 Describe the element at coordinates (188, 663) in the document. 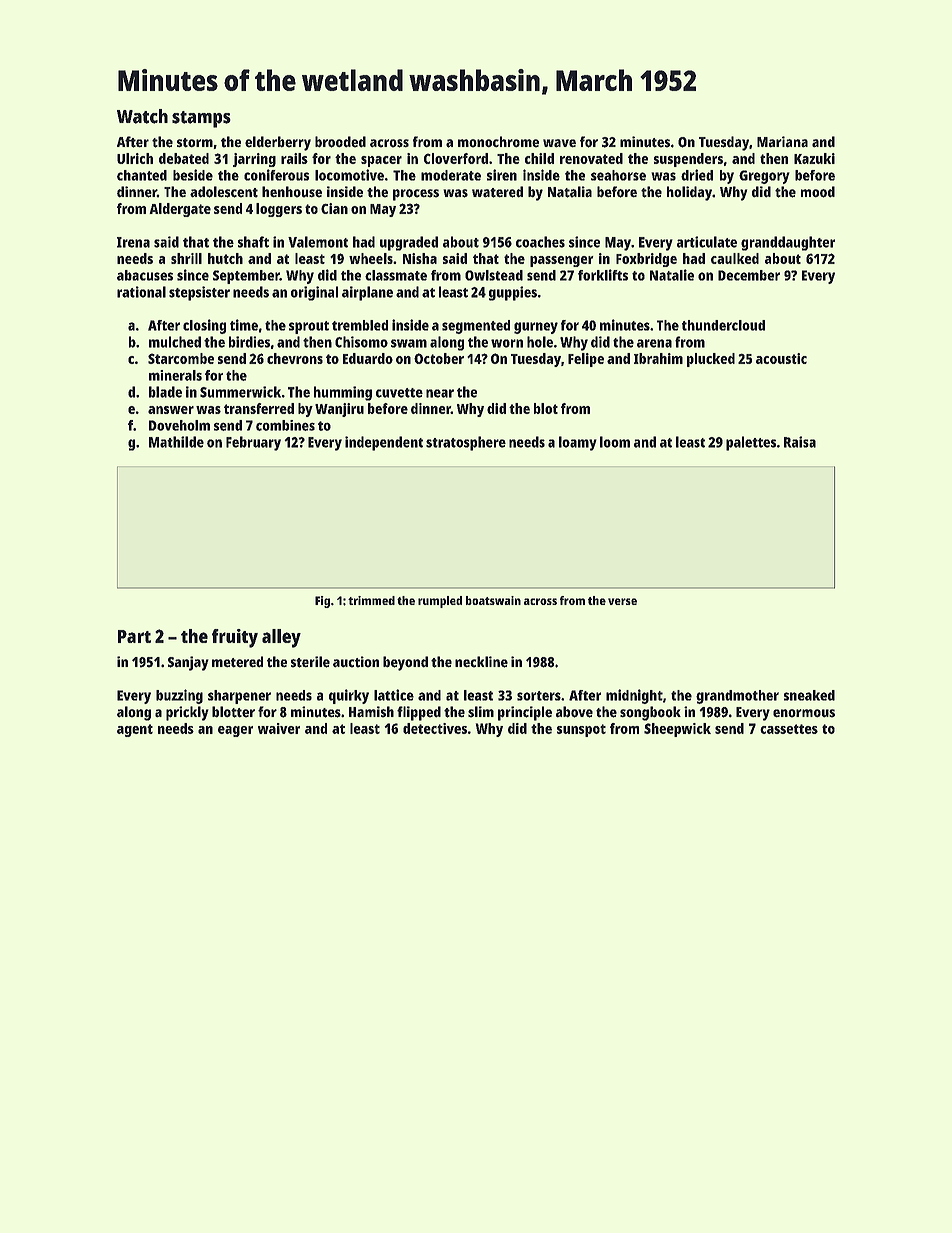

I see `Sanjay` at that location.
